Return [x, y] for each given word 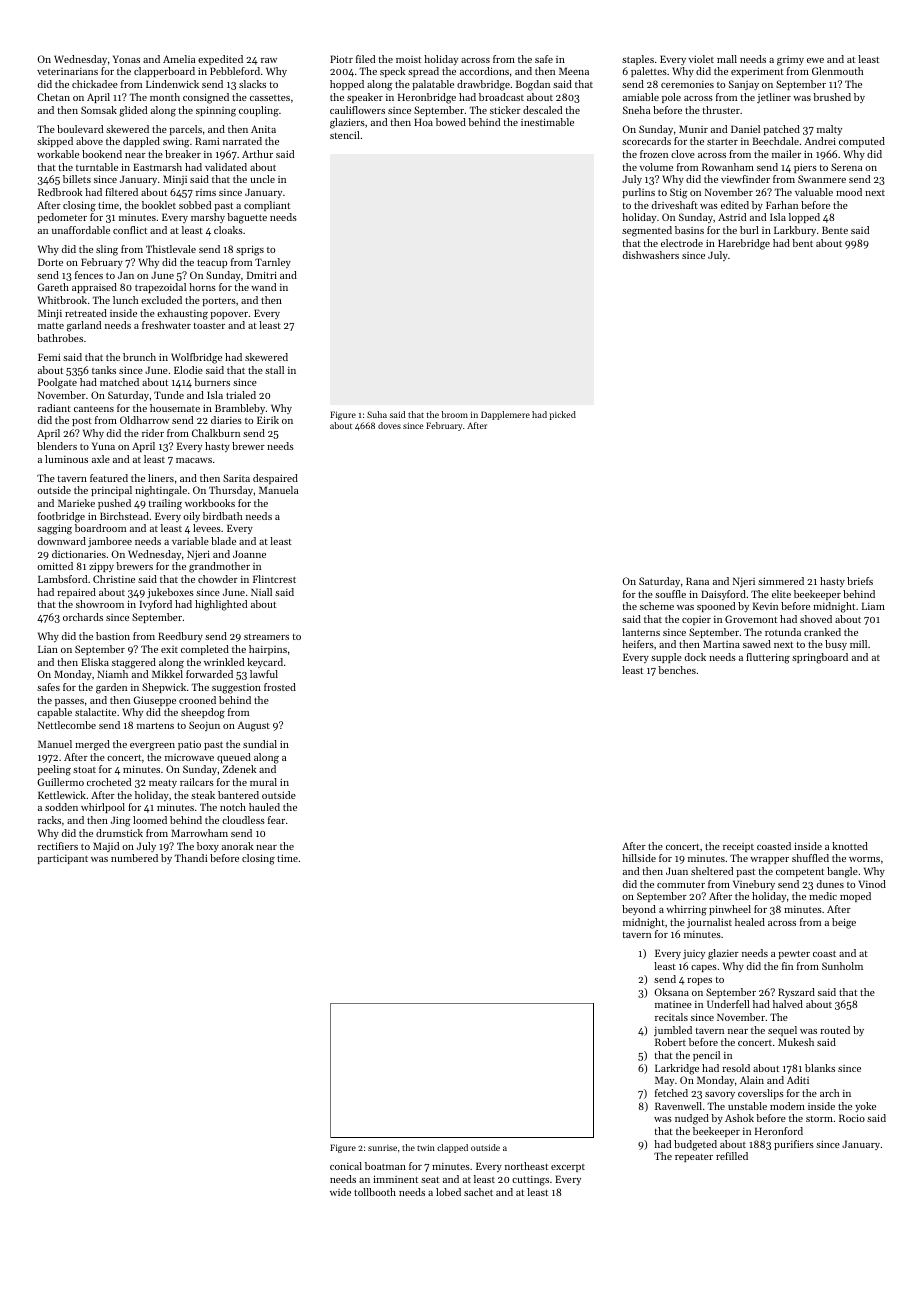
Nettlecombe [67, 725]
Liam [873, 606]
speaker [365, 98]
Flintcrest [274, 579]
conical [346, 1166]
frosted [280, 687]
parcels [185, 130]
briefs [860, 581]
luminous [66, 459]
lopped [804, 218]
